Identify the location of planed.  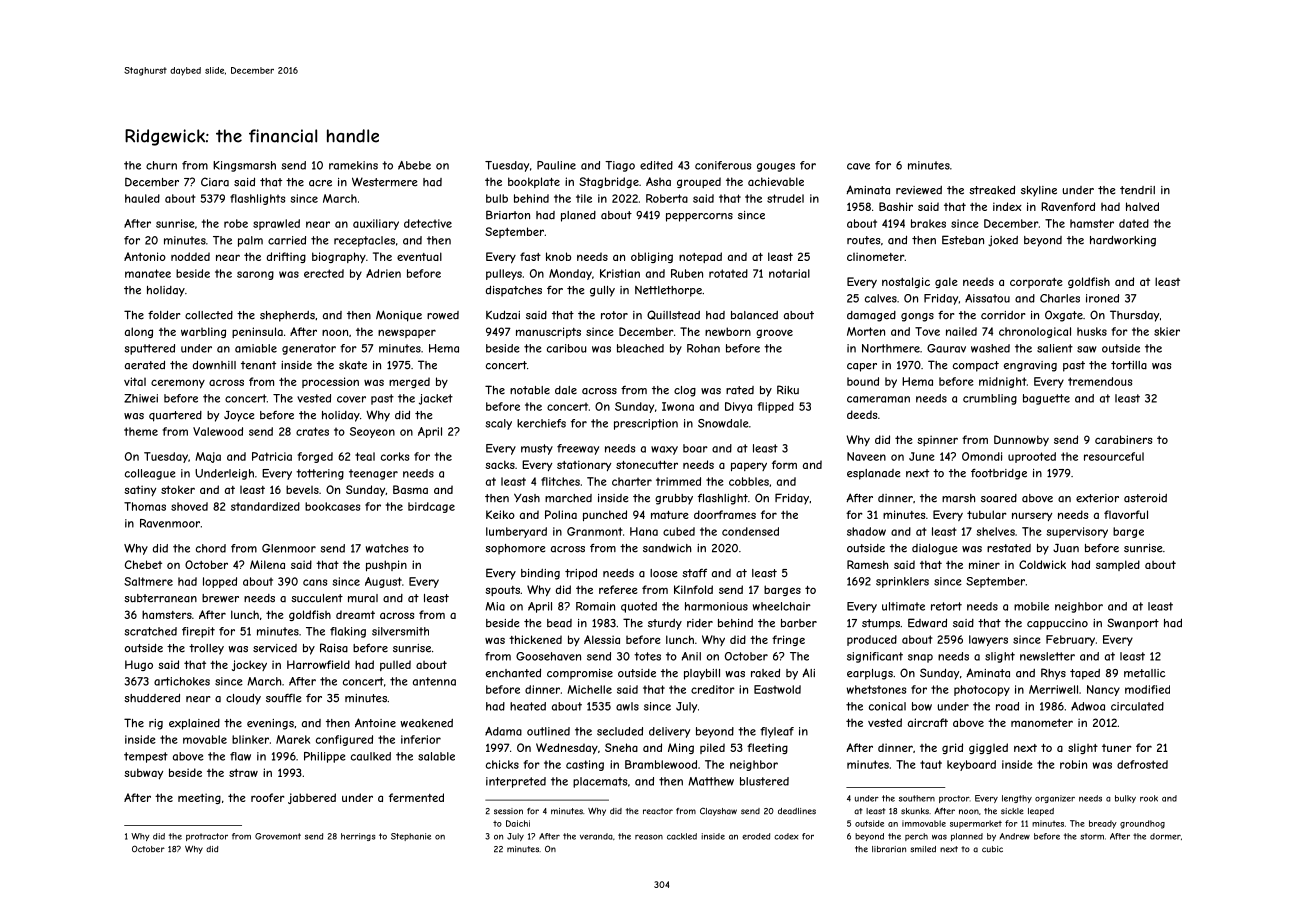
(578, 216).
